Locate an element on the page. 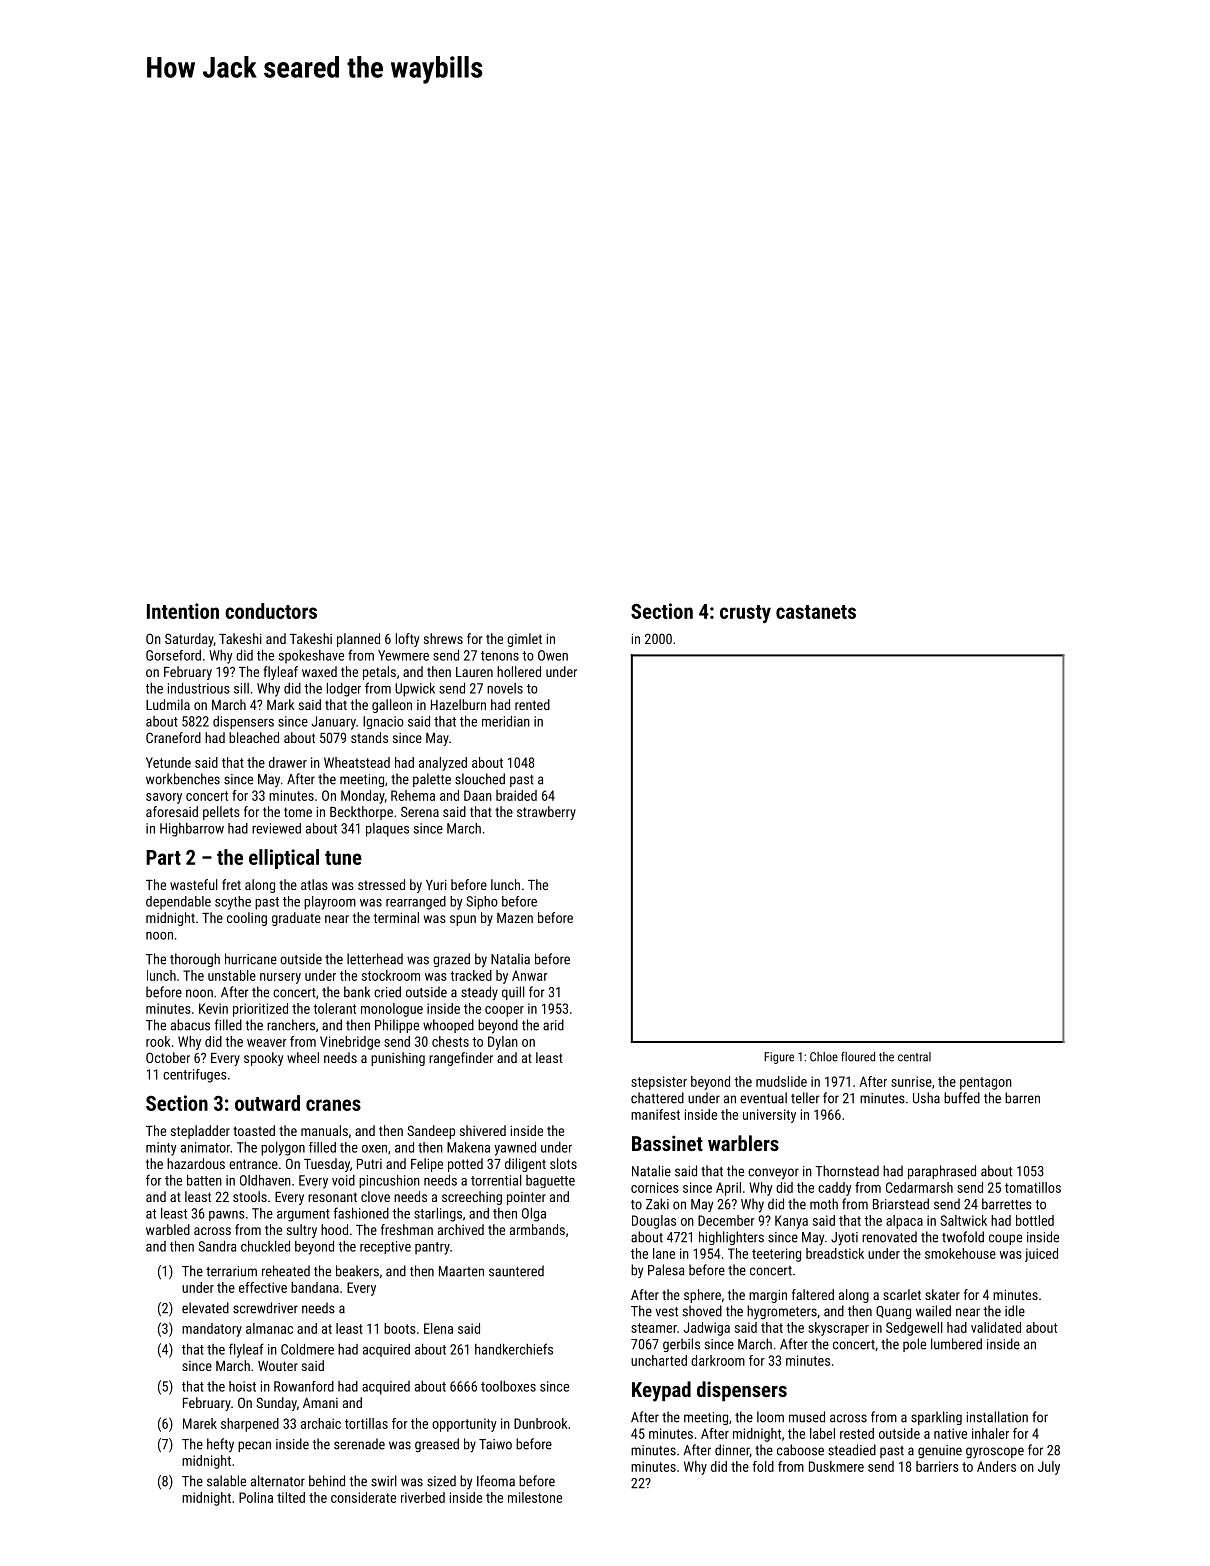 The height and width of the page is (1566, 1210). castanets is located at coordinates (816, 612).
